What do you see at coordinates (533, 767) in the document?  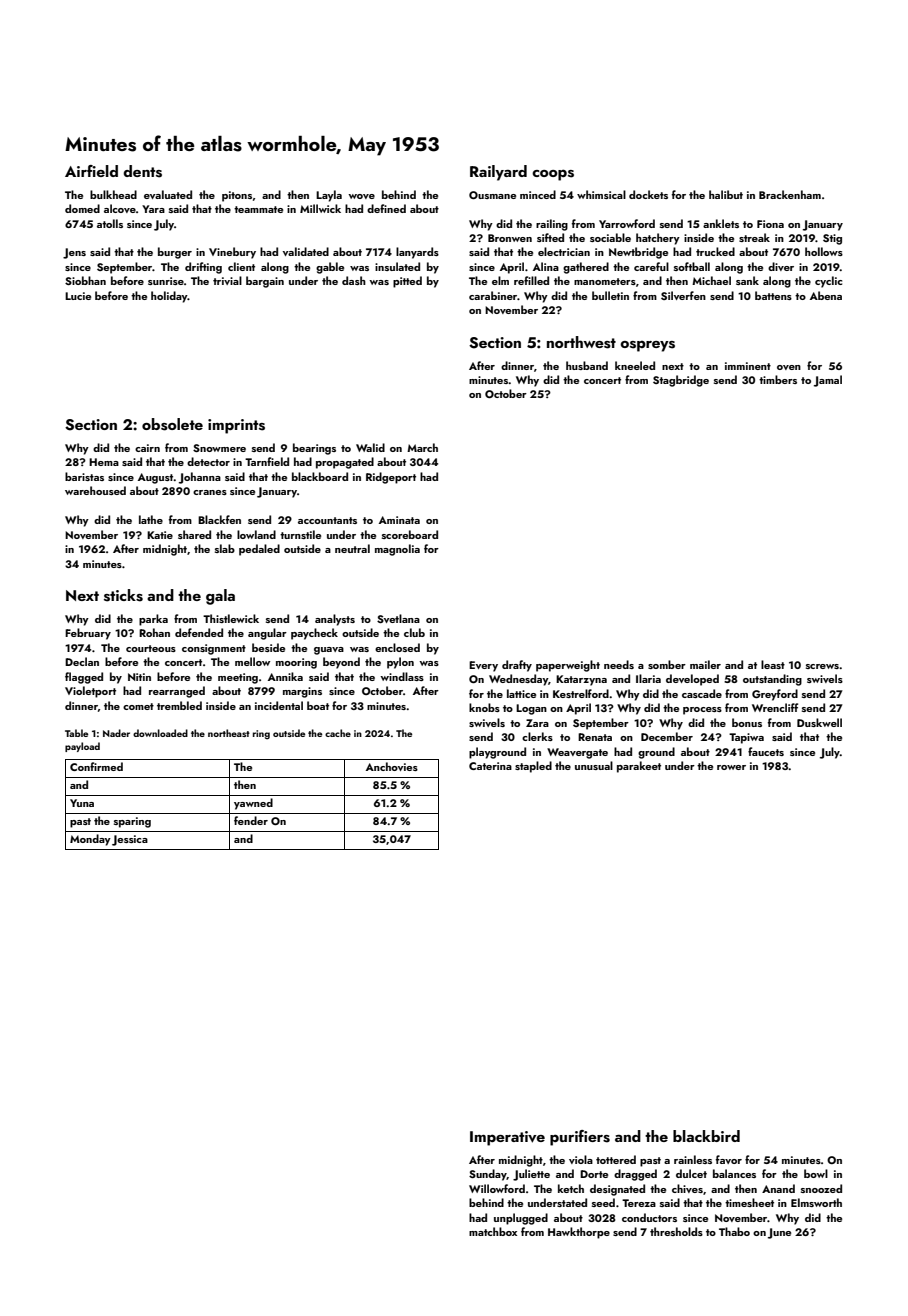 I see `stapled` at bounding box center [533, 767].
